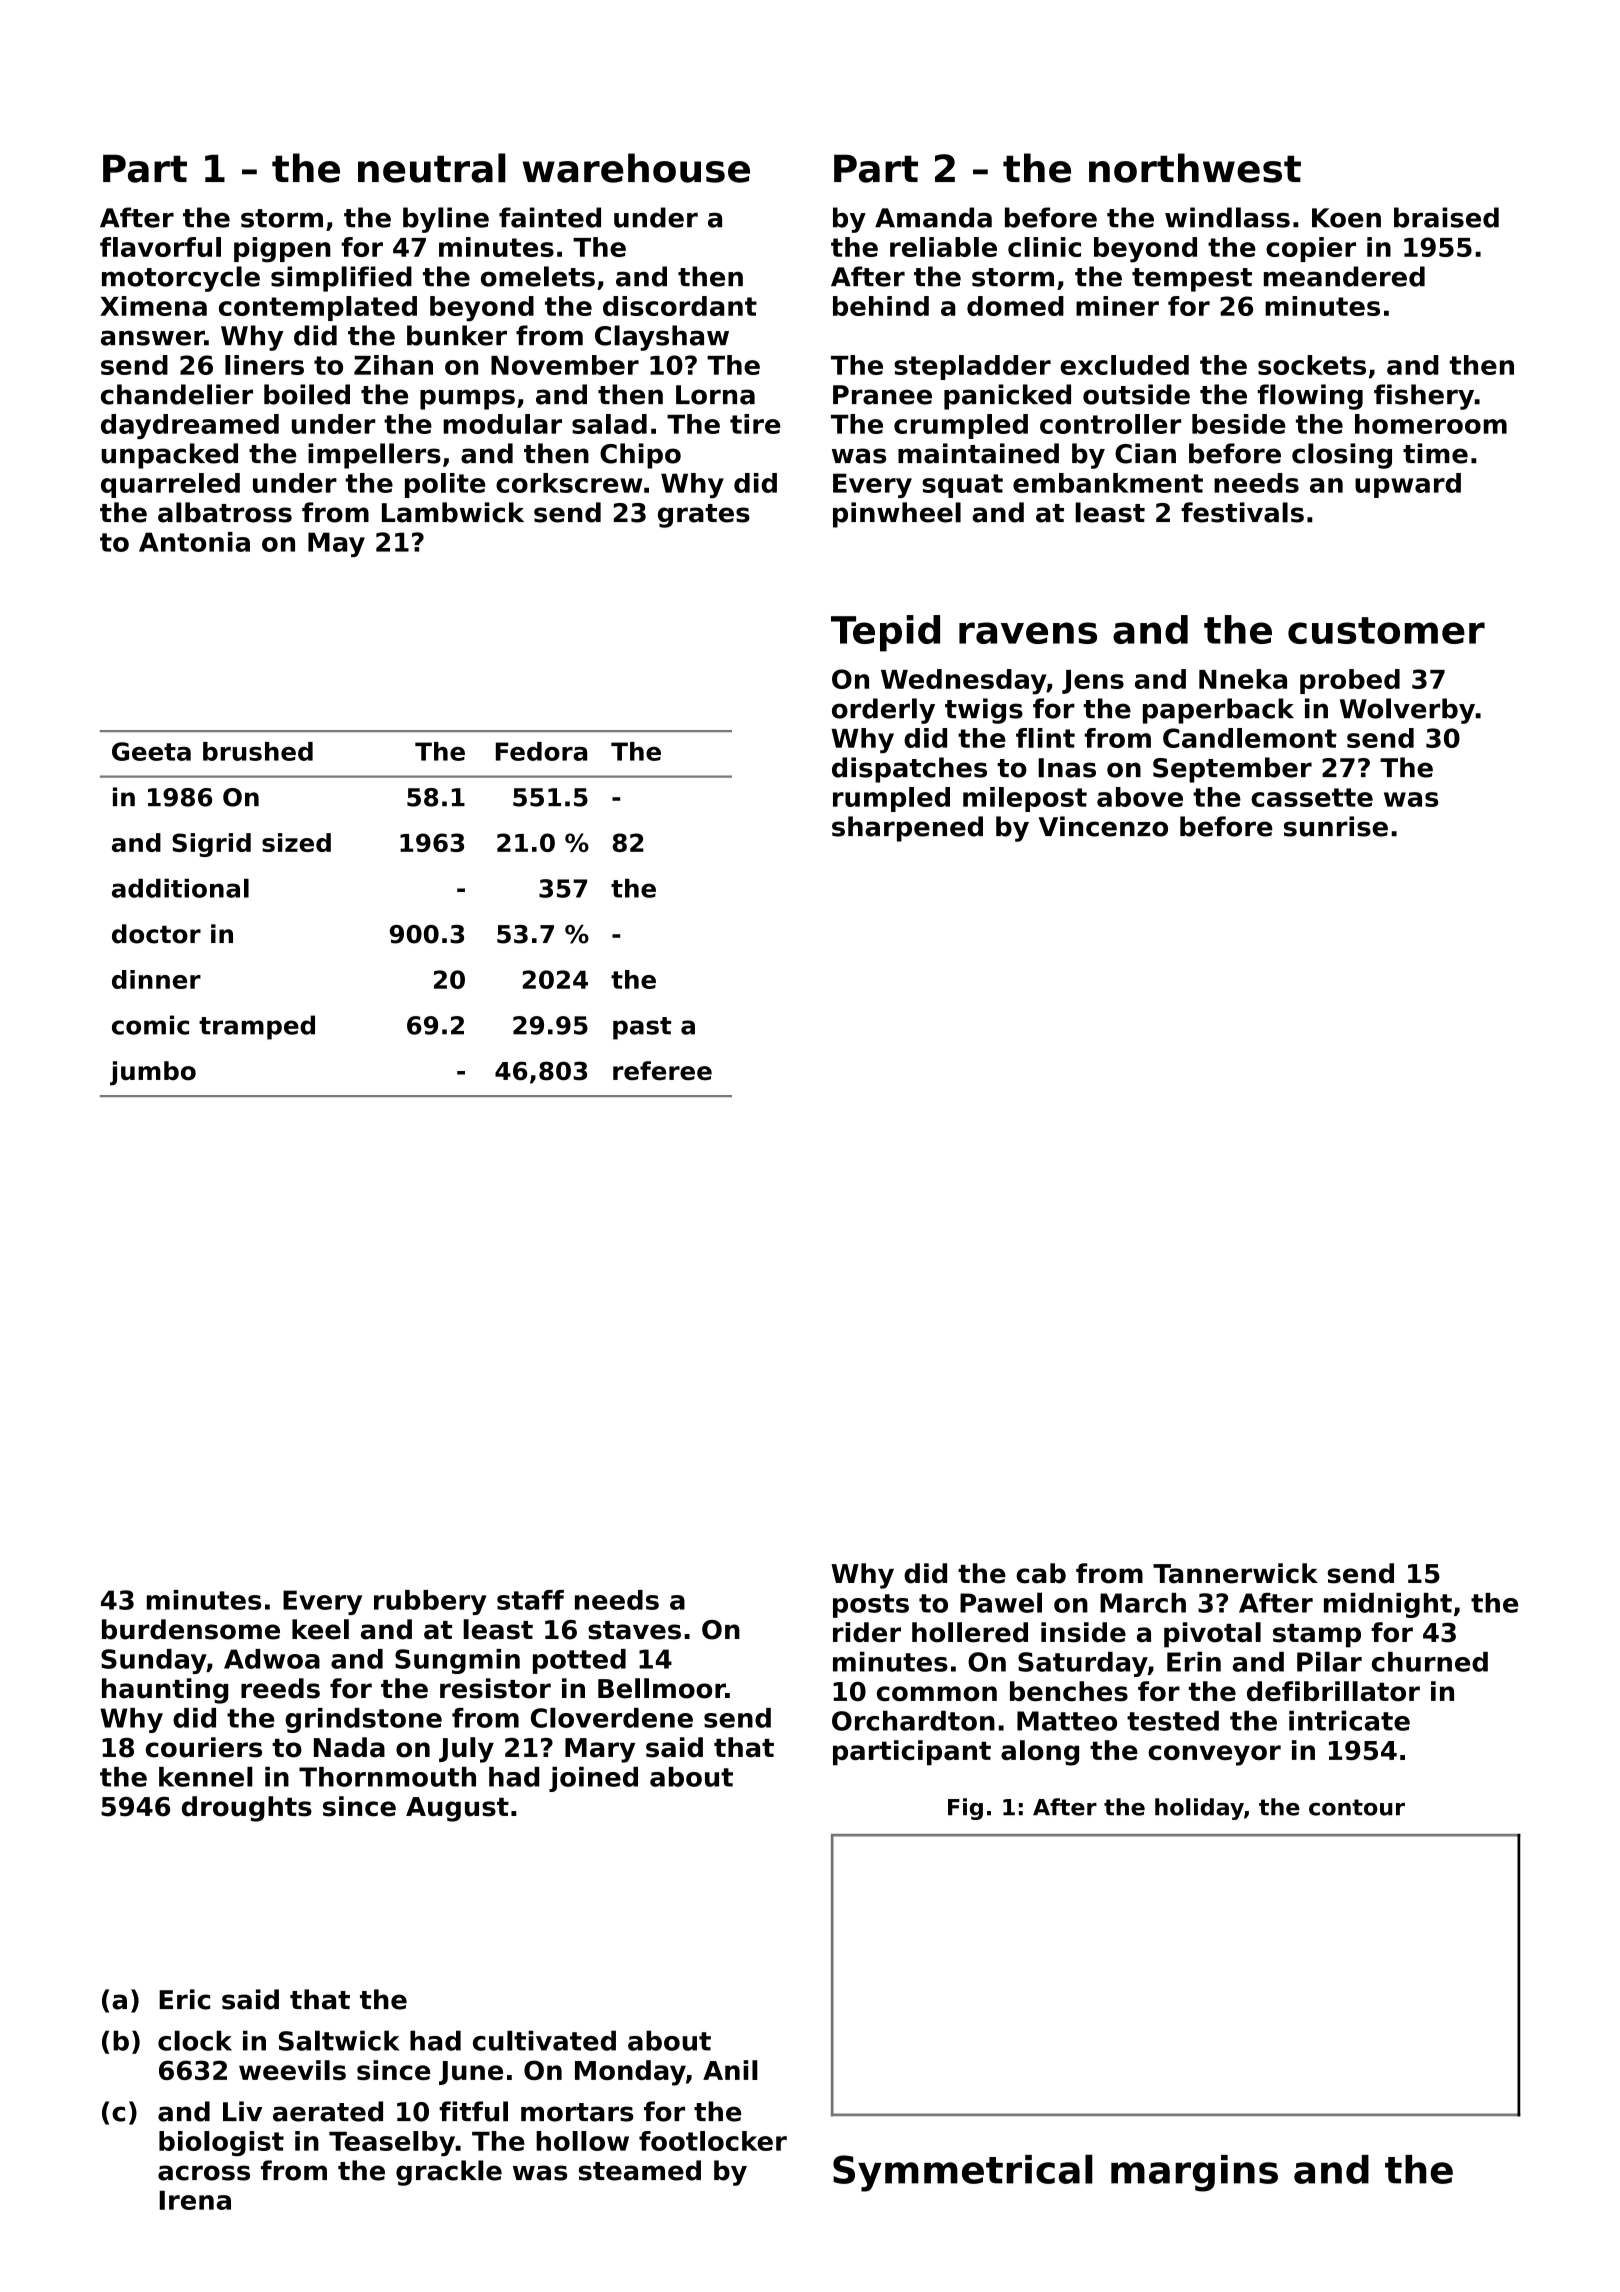  What do you see at coordinates (1336, 826) in the document?
I see `sunrise` at bounding box center [1336, 826].
